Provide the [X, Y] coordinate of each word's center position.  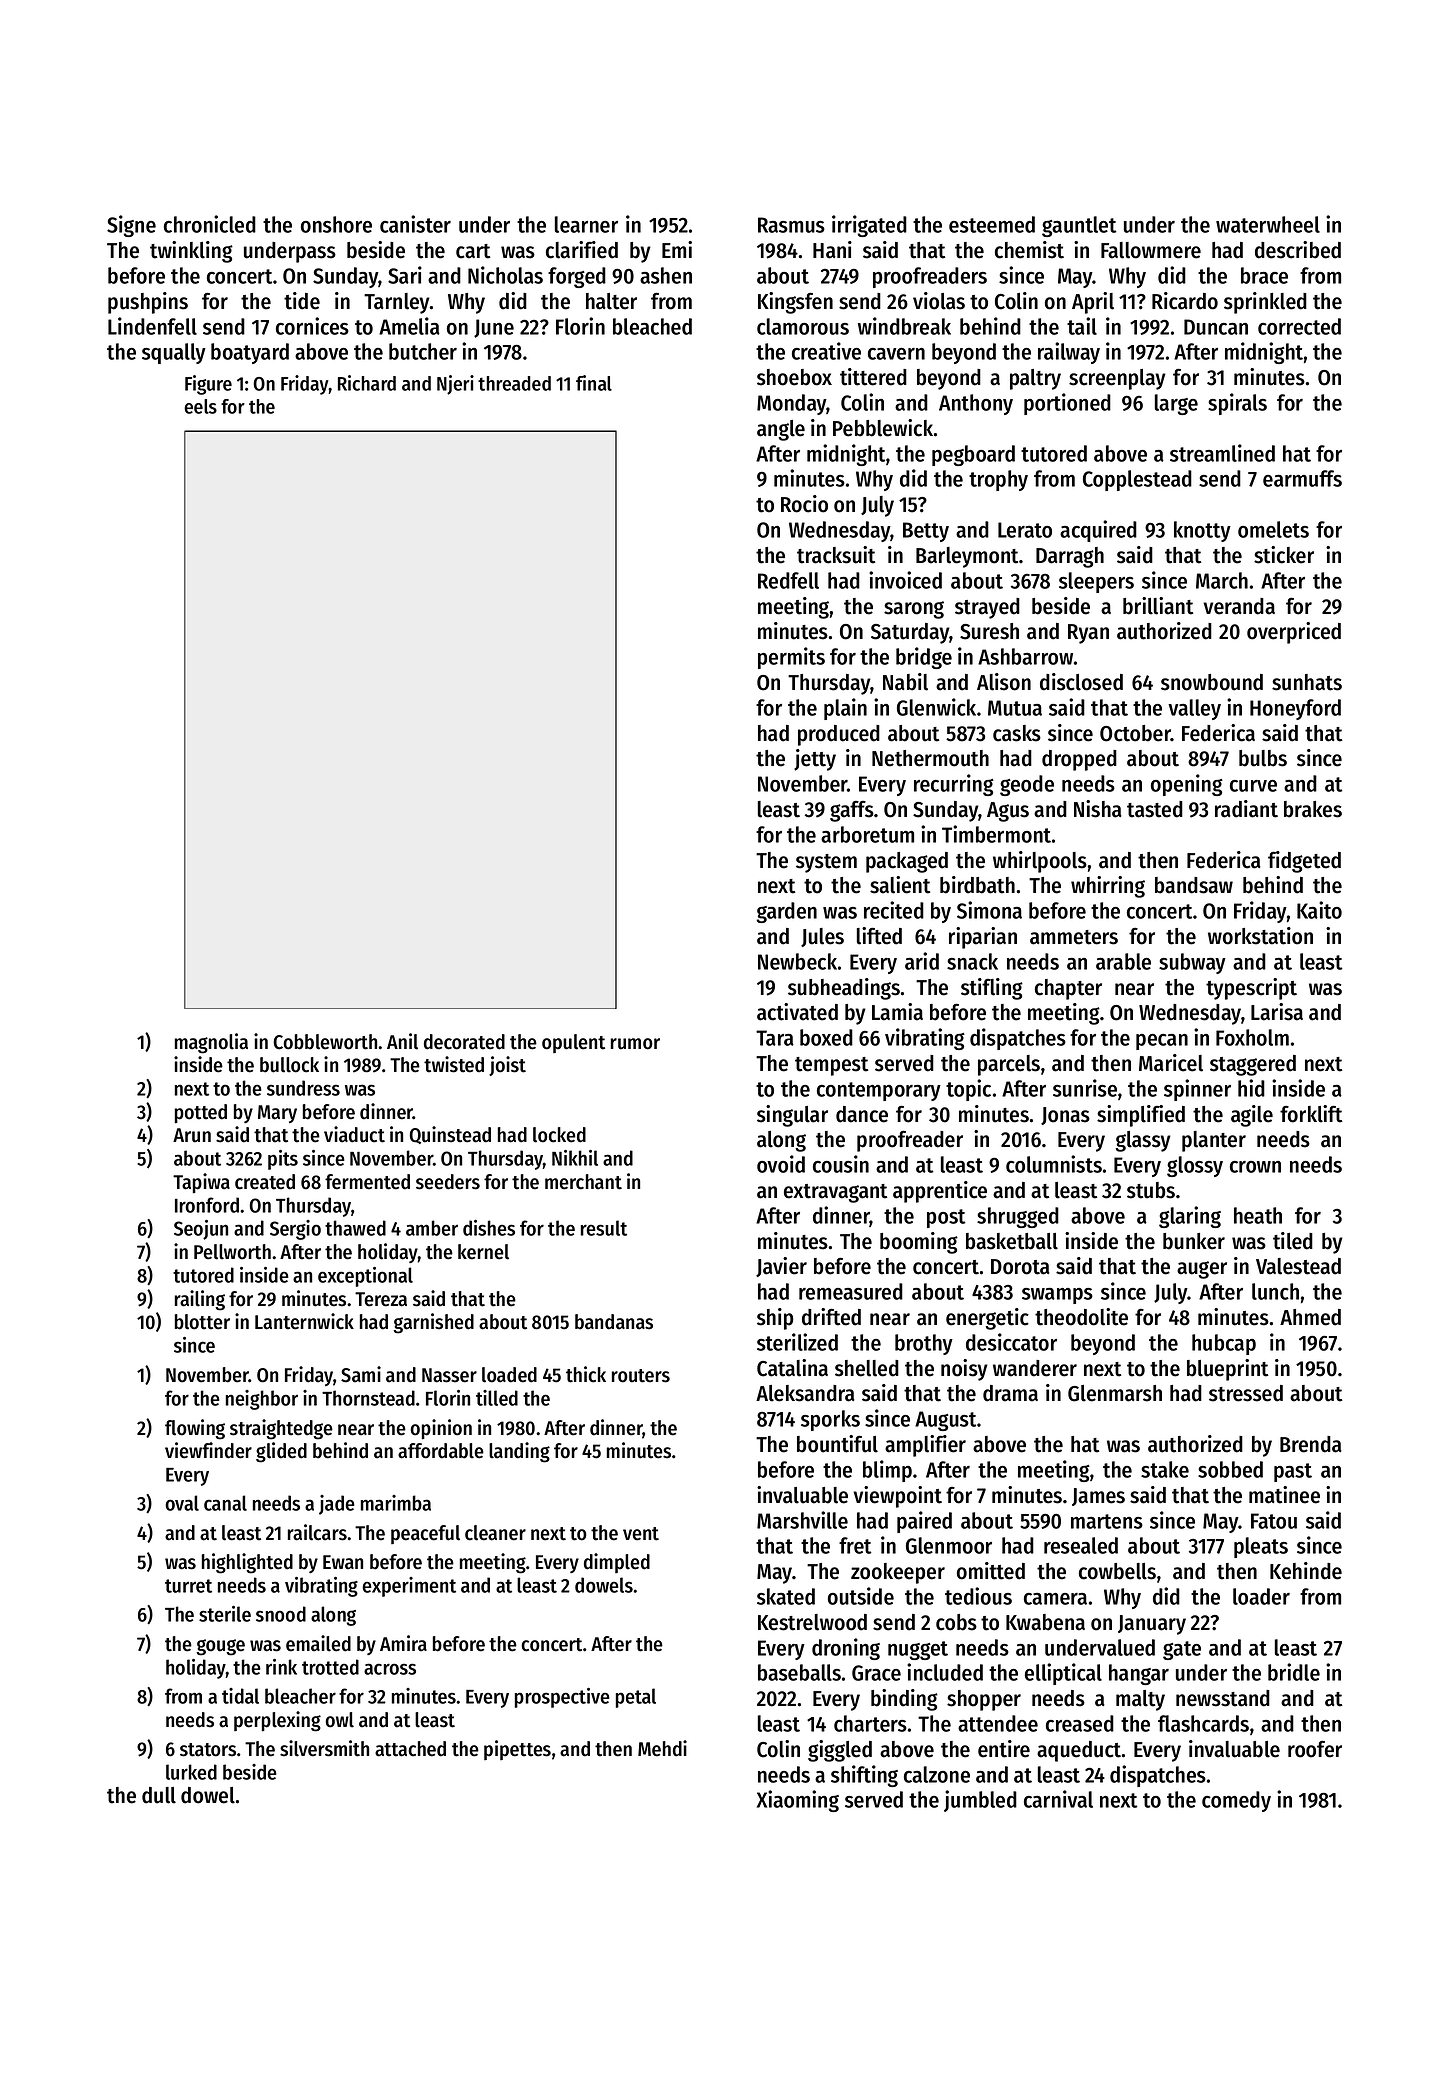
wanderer [1035, 1368]
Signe [131, 226]
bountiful [837, 1444]
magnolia [211, 1043]
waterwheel [1268, 224]
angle [781, 430]
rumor [635, 1044]
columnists [1054, 1164]
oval [182, 1503]
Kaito [1319, 910]
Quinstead [450, 1135]
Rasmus [791, 225]
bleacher [300, 1696]
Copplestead [1137, 480]
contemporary [879, 1091]
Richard [367, 383]
